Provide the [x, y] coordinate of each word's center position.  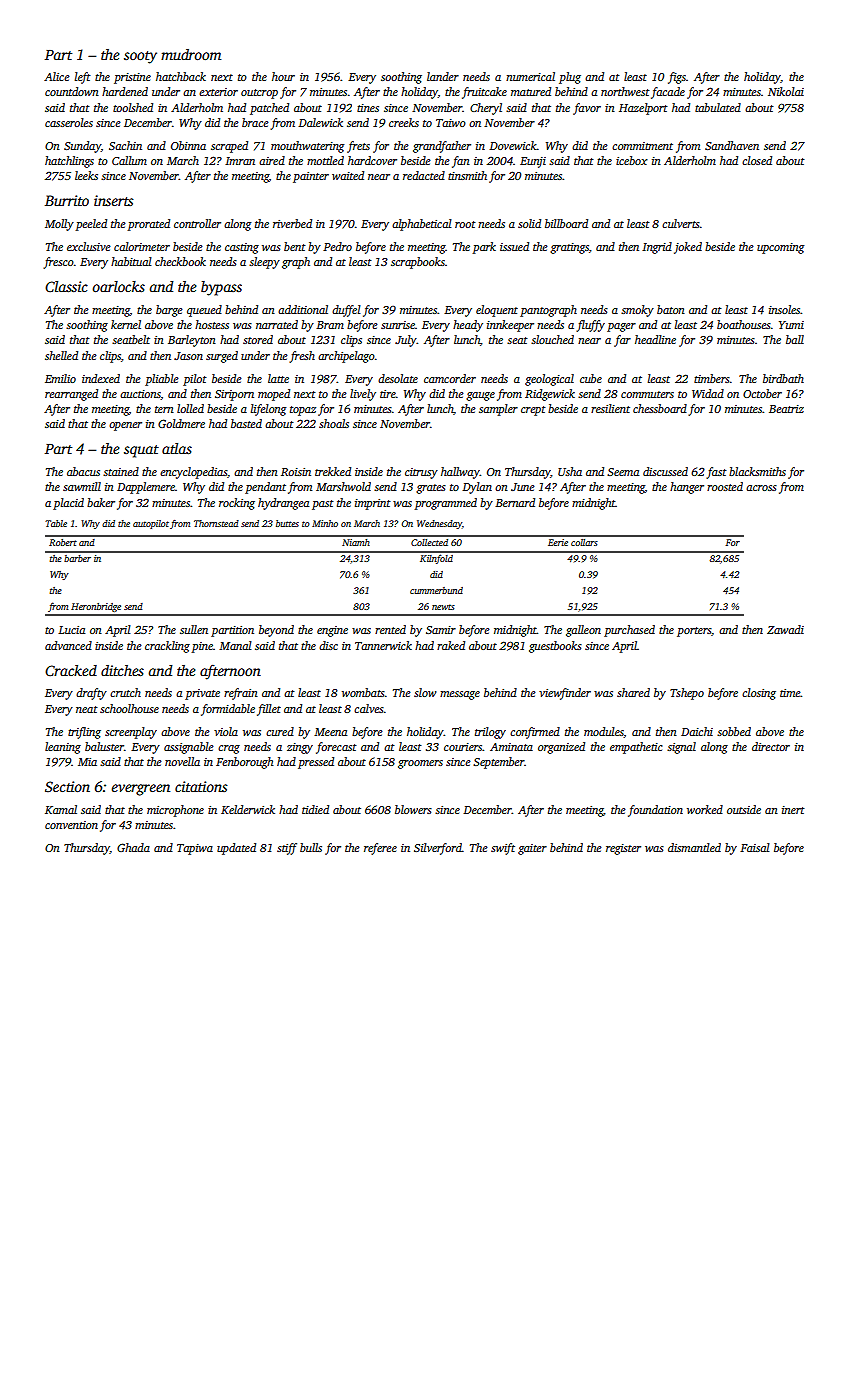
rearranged [71, 395]
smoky [637, 311]
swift [503, 849]
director [771, 746]
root [465, 224]
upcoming [780, 248]
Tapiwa [195, 849]
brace [255, 122]
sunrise [398, 325]
